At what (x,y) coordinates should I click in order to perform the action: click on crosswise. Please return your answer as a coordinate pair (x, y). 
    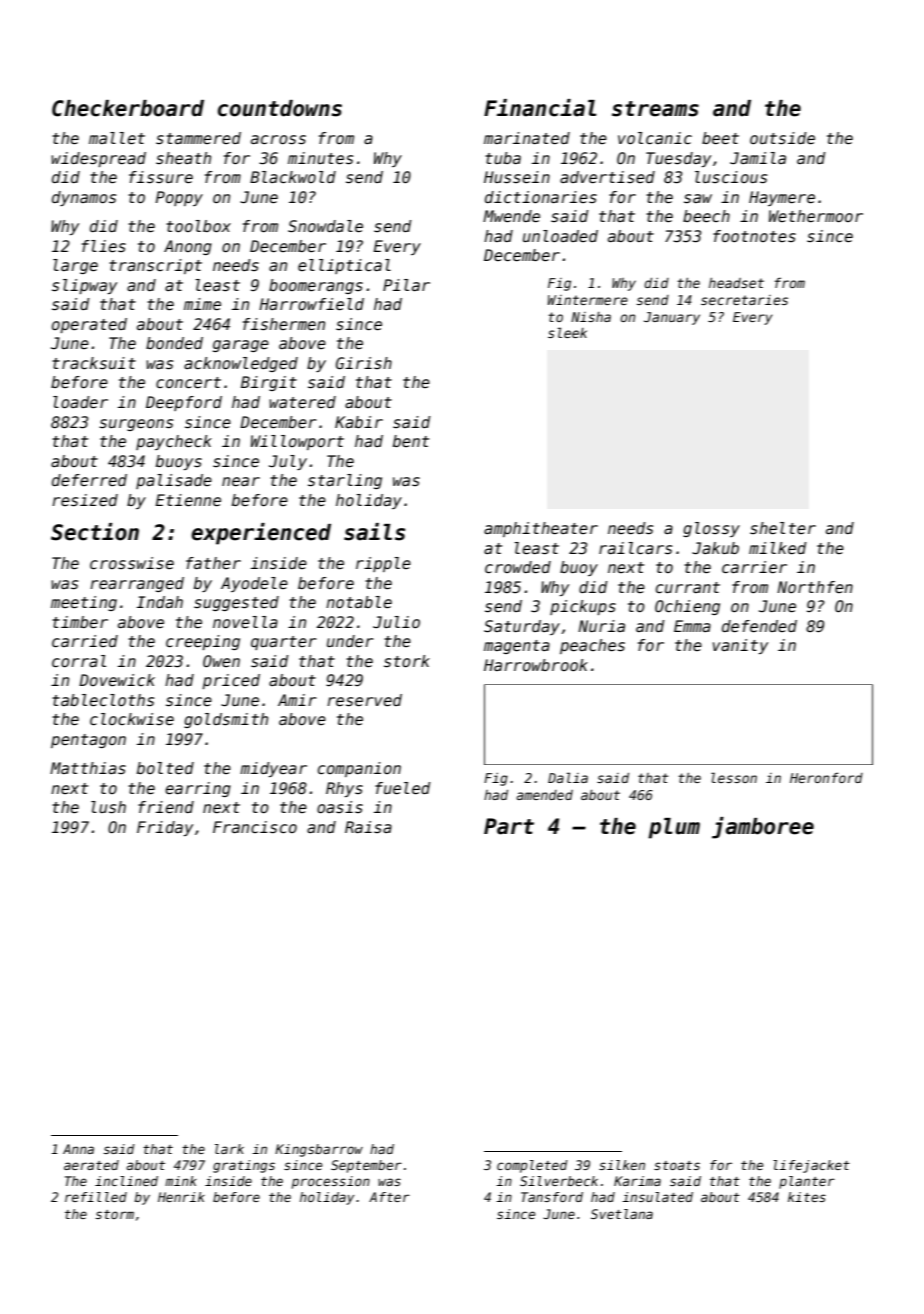
    Looking at the image, I should click on (132, 563).
